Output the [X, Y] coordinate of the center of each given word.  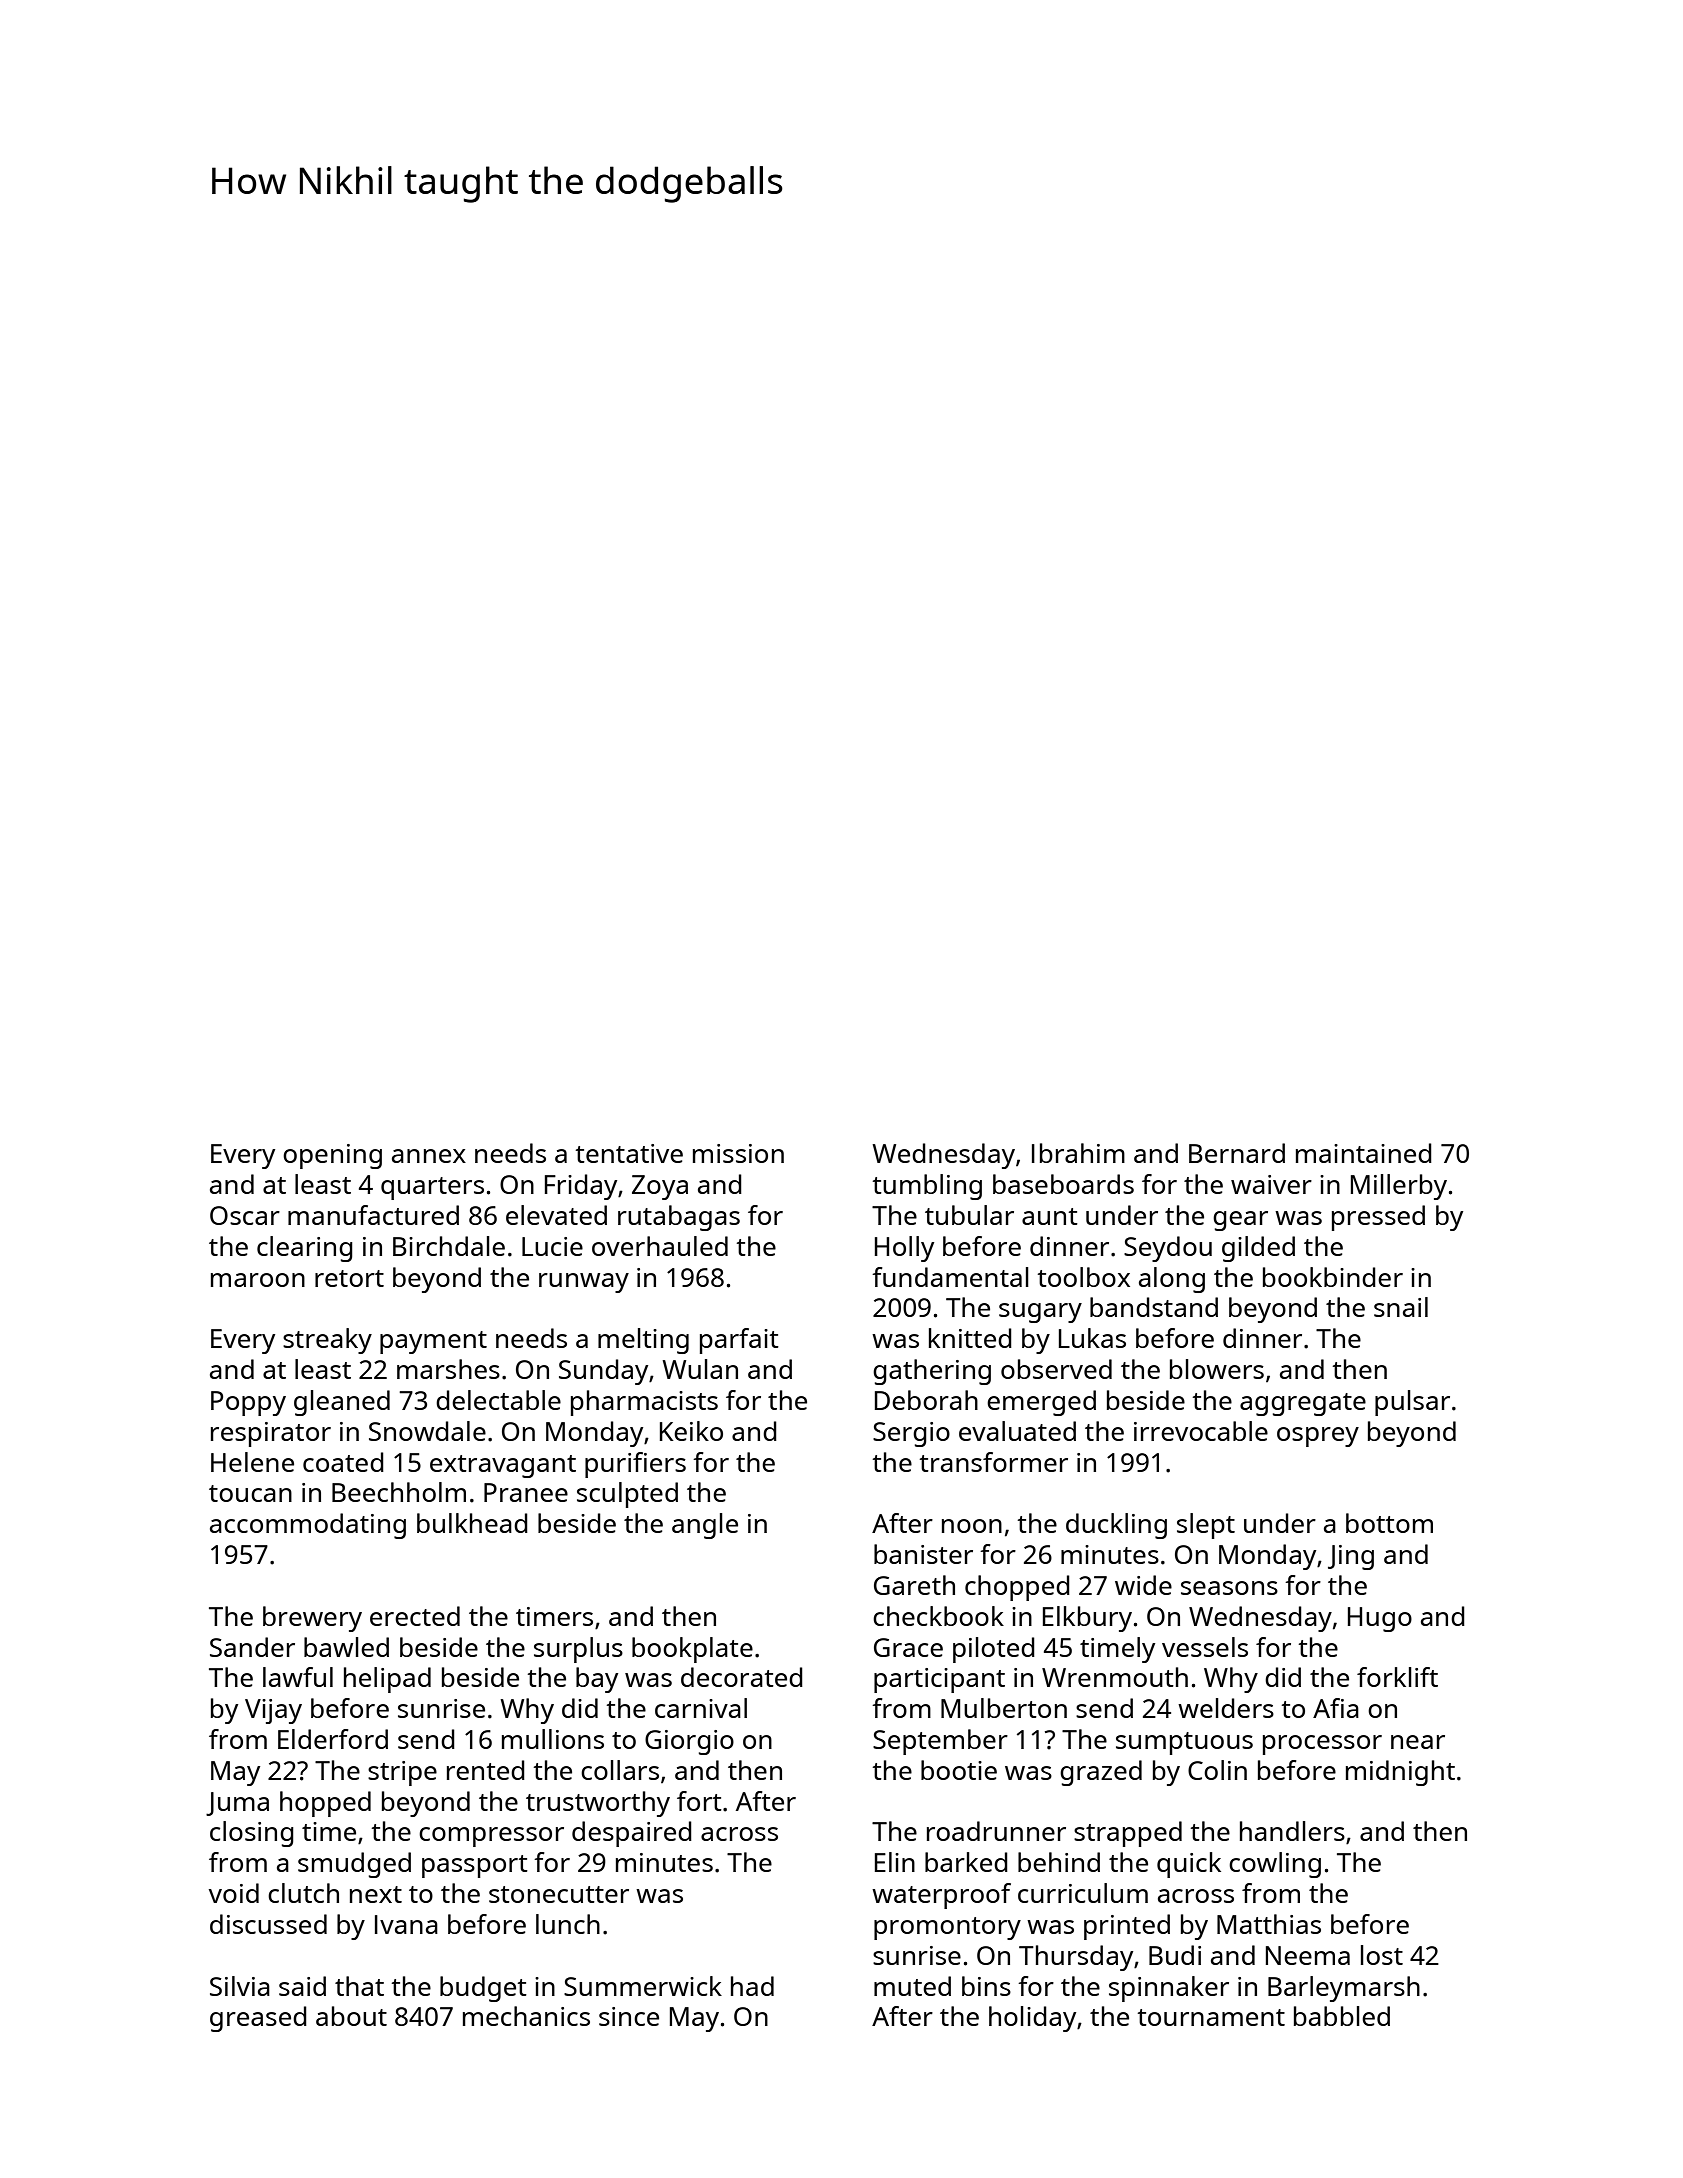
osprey [1318, 1437]
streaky [327, 1341]
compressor [491, 1837]
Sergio [911, 1434]
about [351, 2016]
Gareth [914, 1585]
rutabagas [679, 1218]
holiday [1032, 2019]
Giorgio [689, 1742]
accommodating [308, 1526]
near [1418, 1742]
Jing [1351, 1557]
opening [332, 1156]
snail [1401, 1307]
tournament [1211, 2017]
